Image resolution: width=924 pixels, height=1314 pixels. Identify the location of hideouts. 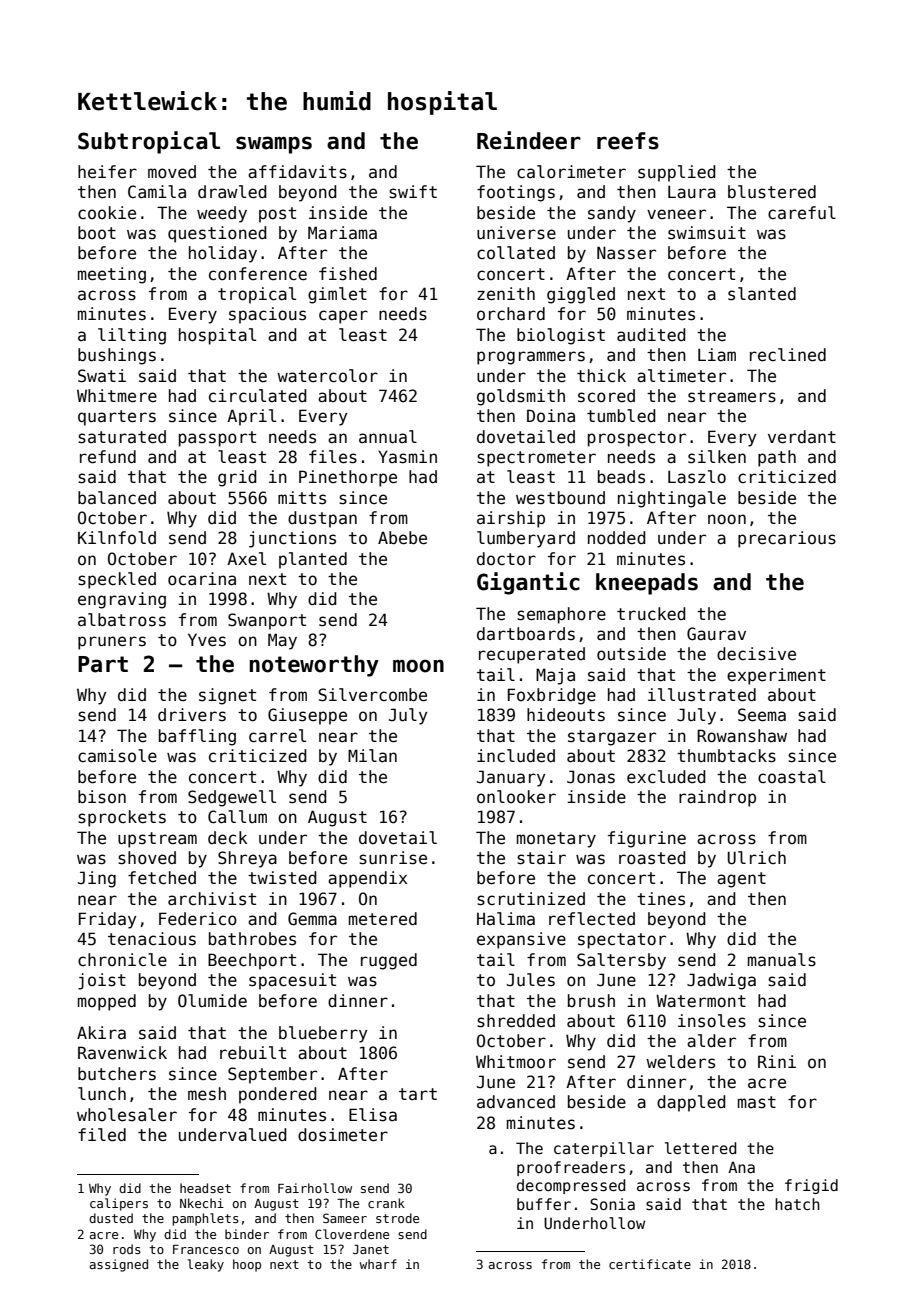
(566, 715).
